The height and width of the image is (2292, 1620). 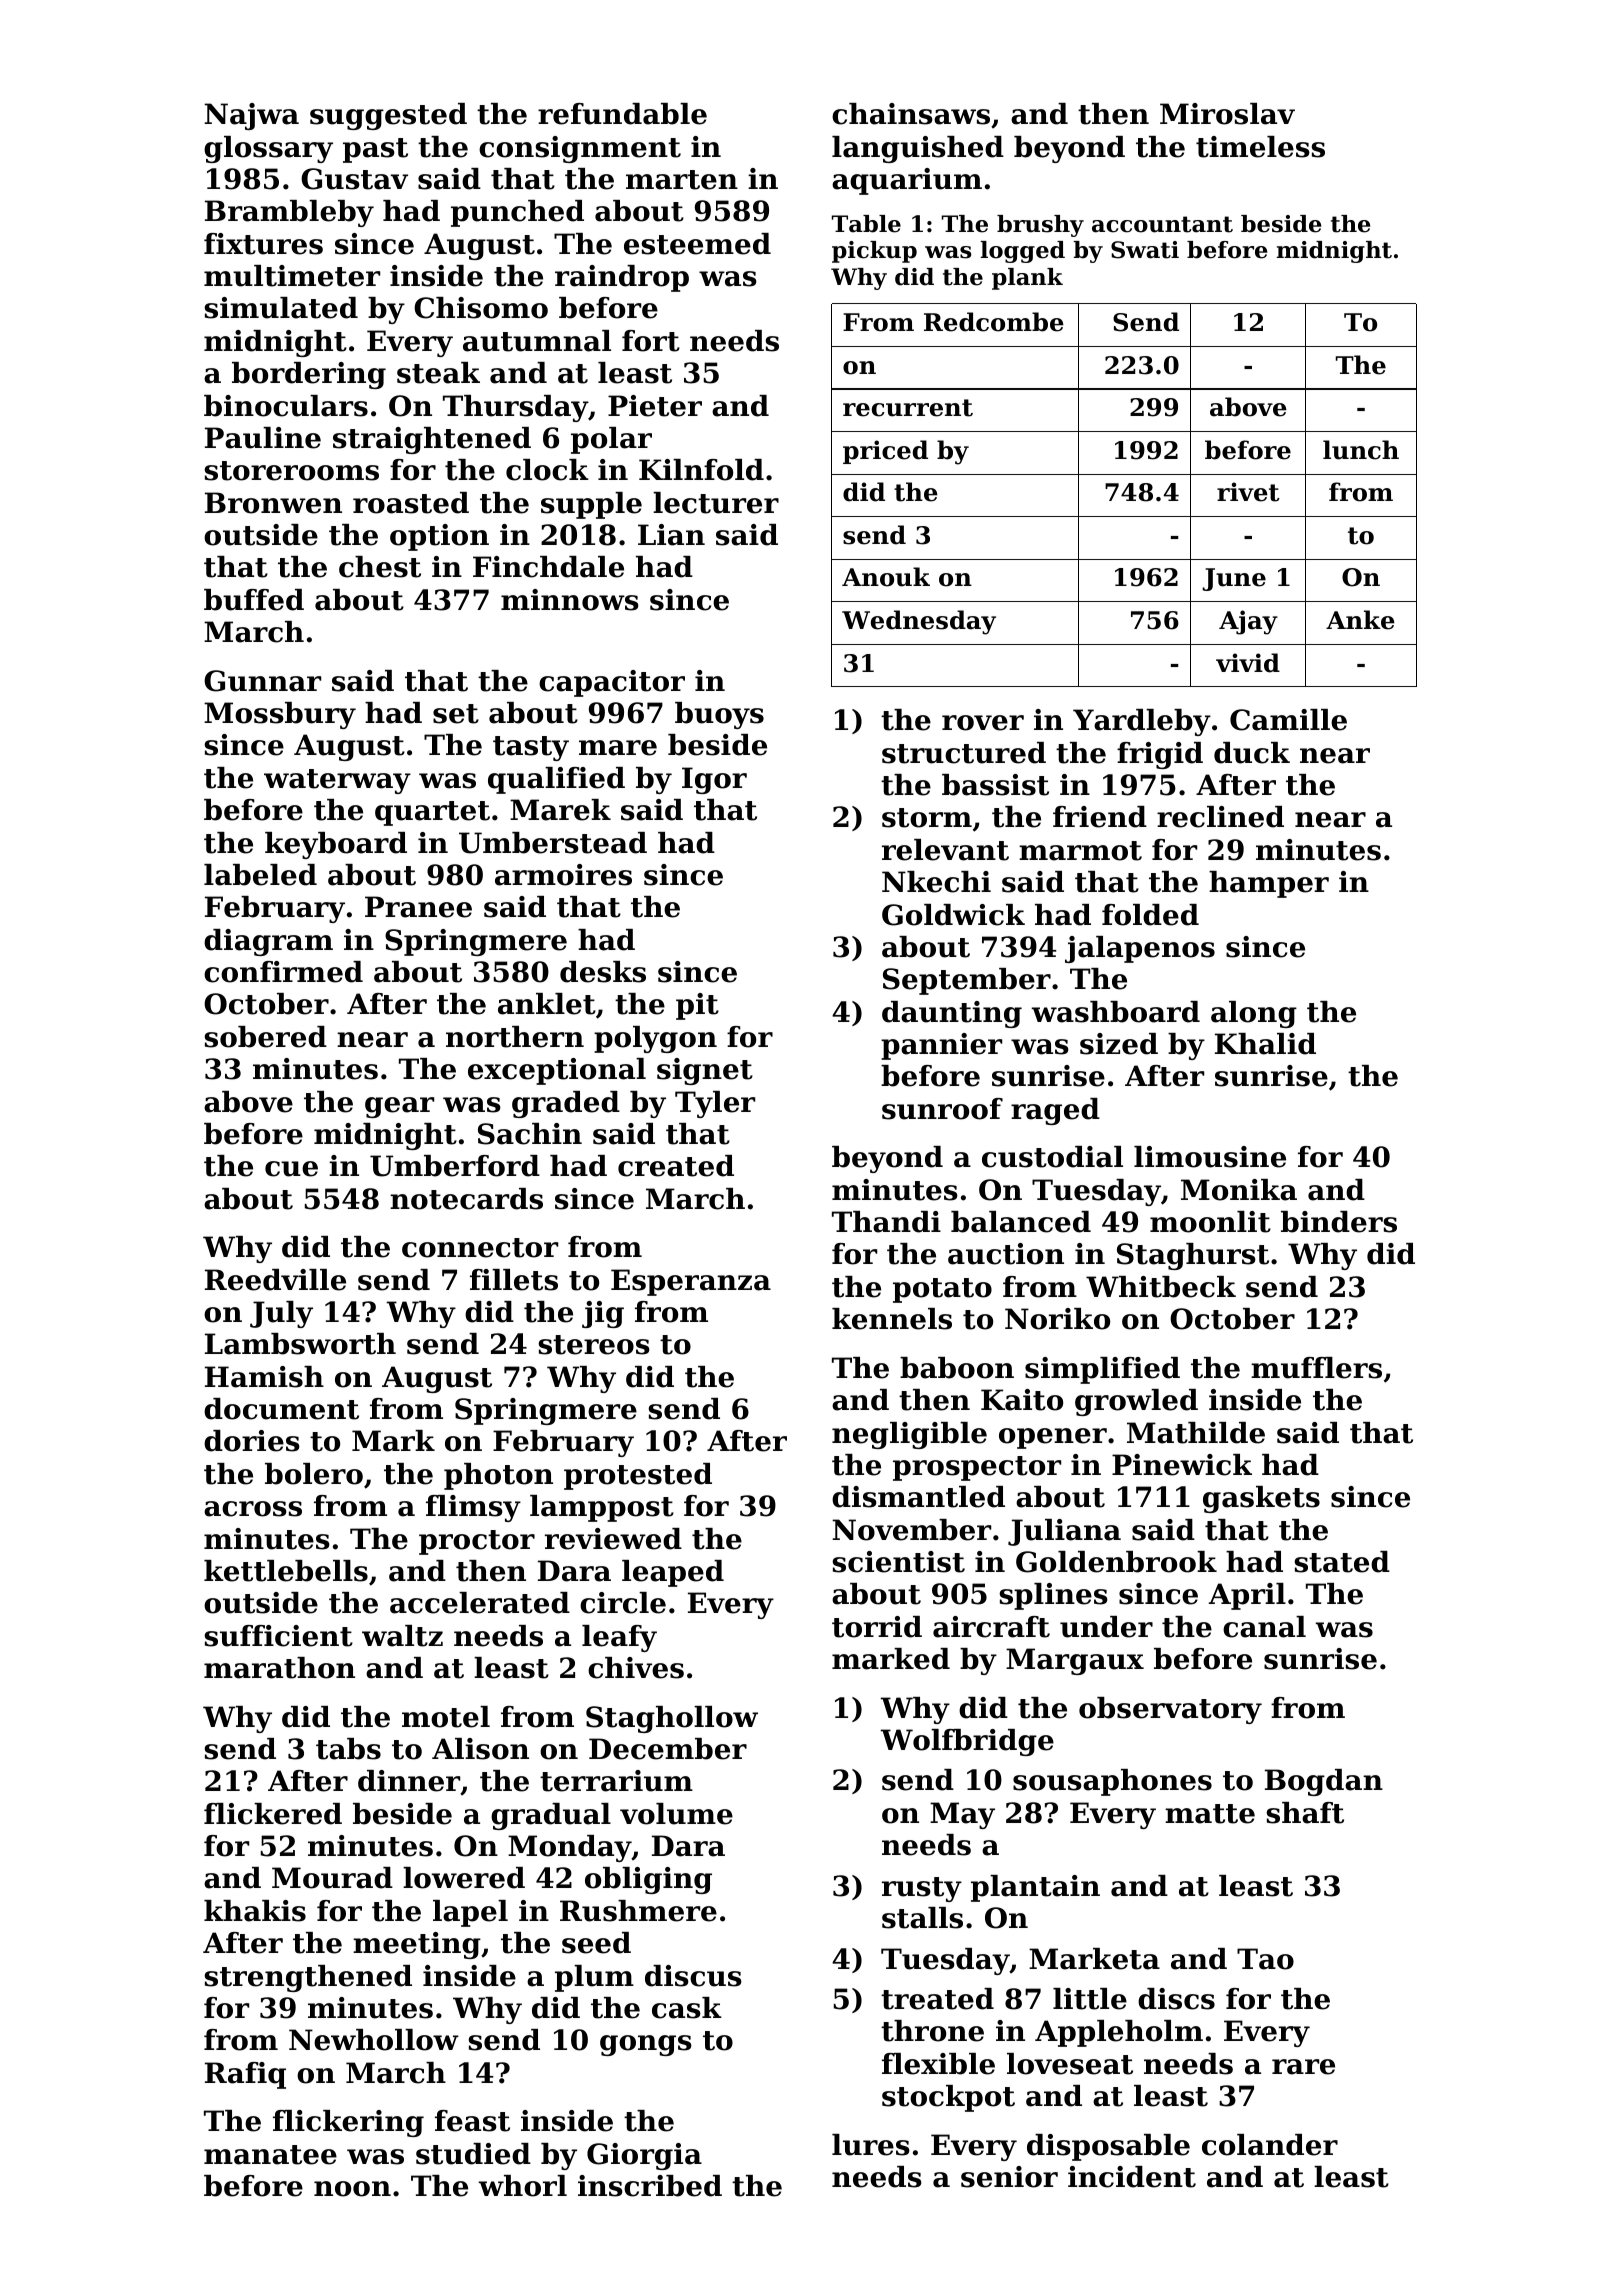 What do you see at coordinates (1316, 1368) in the image?
I see `mufflers` at bounding box center [1316, 1368].
